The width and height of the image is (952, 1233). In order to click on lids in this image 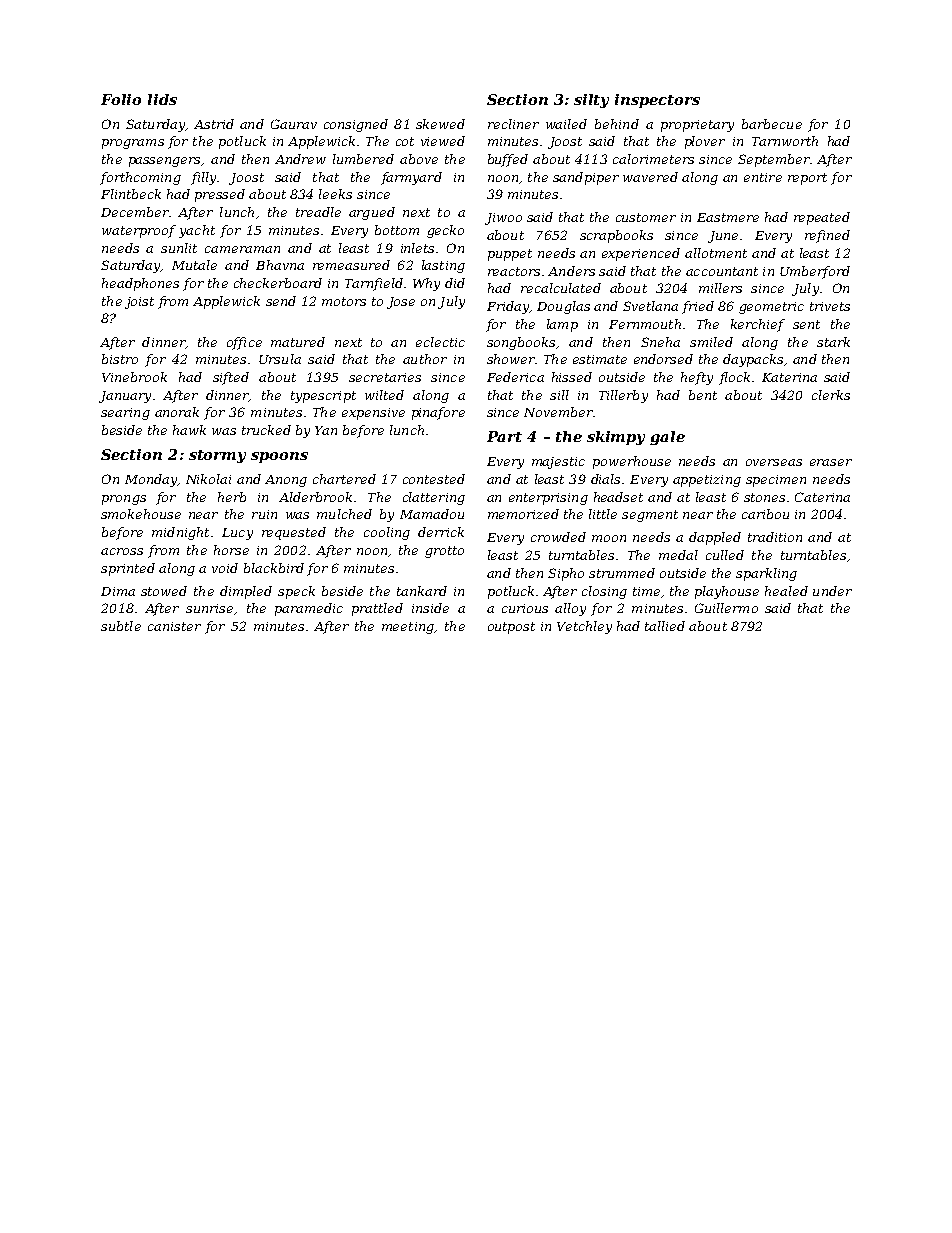, I will do `click(162, 99)`.
